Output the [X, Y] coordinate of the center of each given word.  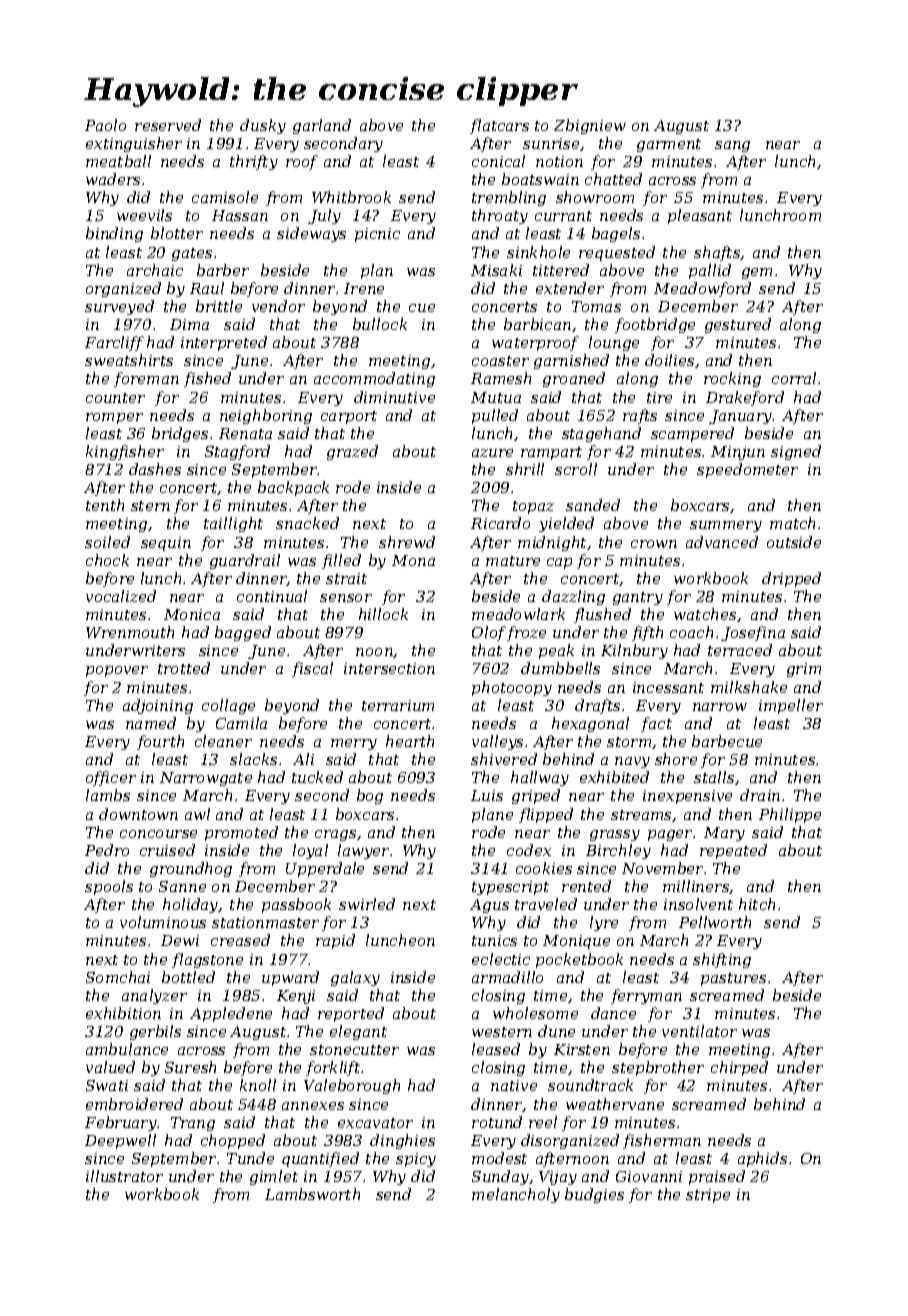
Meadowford [702, 289]
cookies [544, 868]
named [151, 723]
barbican [537, 324]
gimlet [274, 1177]
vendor [278, 306]
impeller [791, 706]
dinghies [402, 1141]
